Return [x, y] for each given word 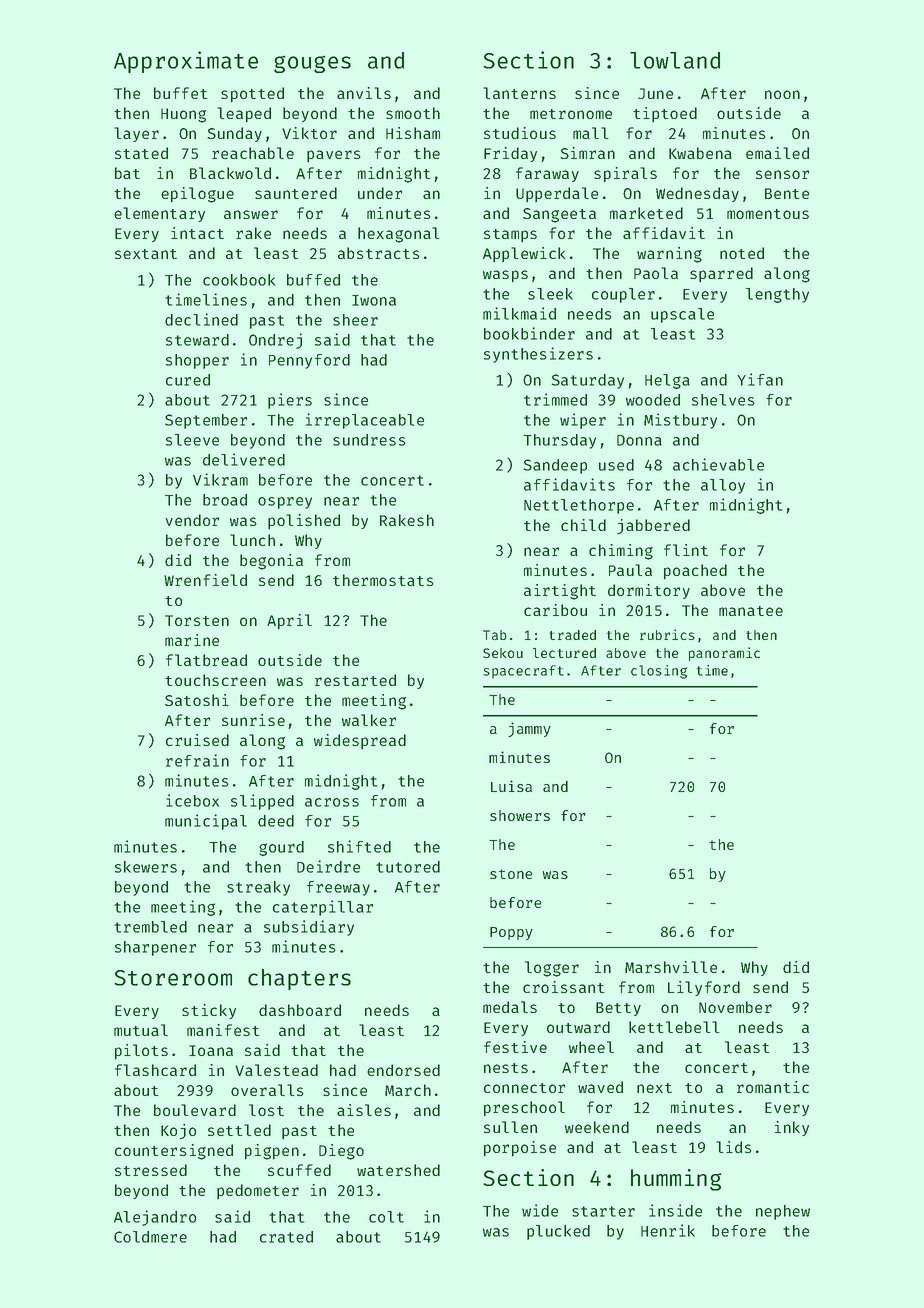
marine [192, 640]
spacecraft [523, 672]
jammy [529, 729]
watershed [398, 1170]
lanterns [519, 93]
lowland [675, 60]
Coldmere [150, 1237]
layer [136, 134]
